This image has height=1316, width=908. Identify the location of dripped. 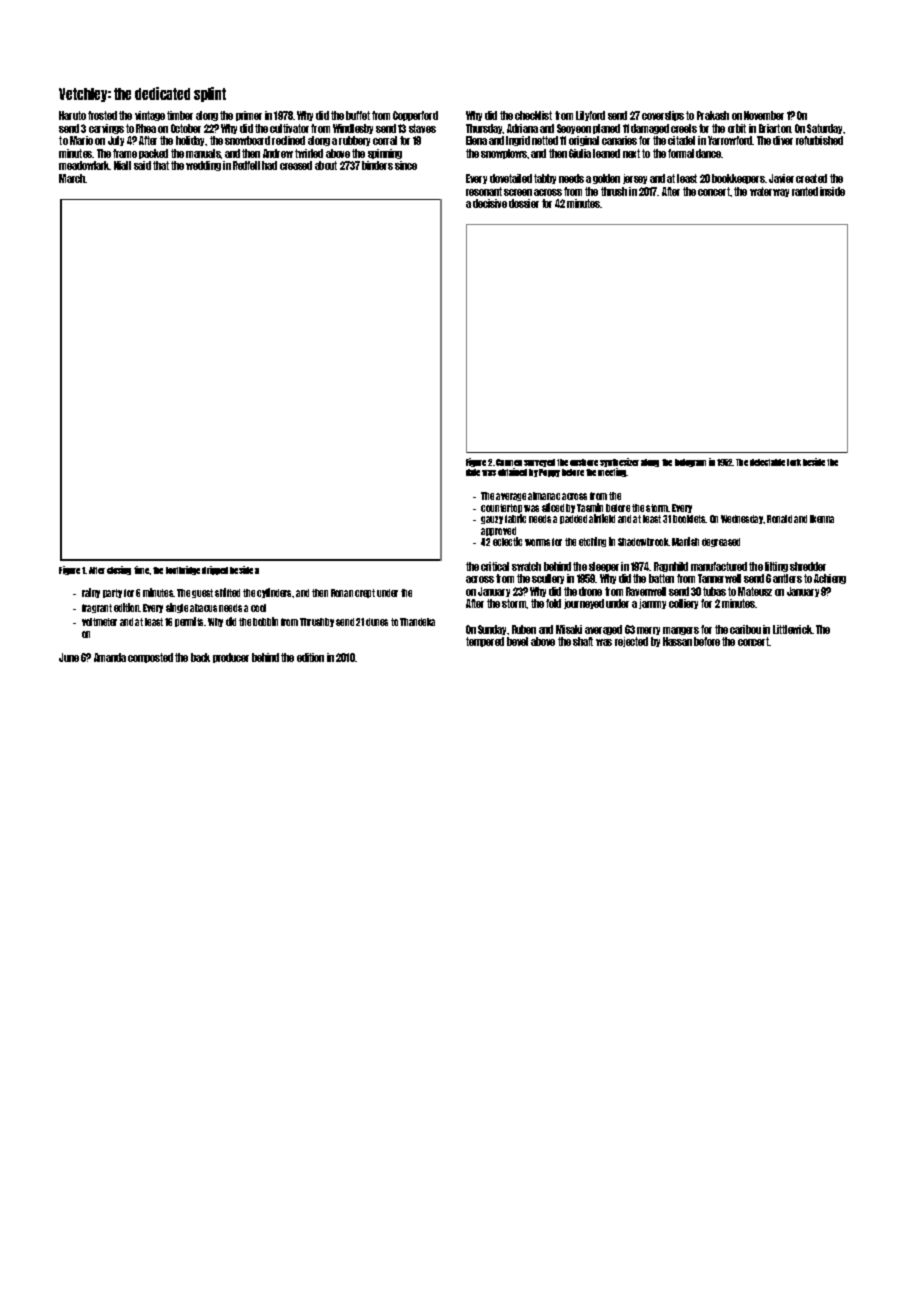
(215, 570).
